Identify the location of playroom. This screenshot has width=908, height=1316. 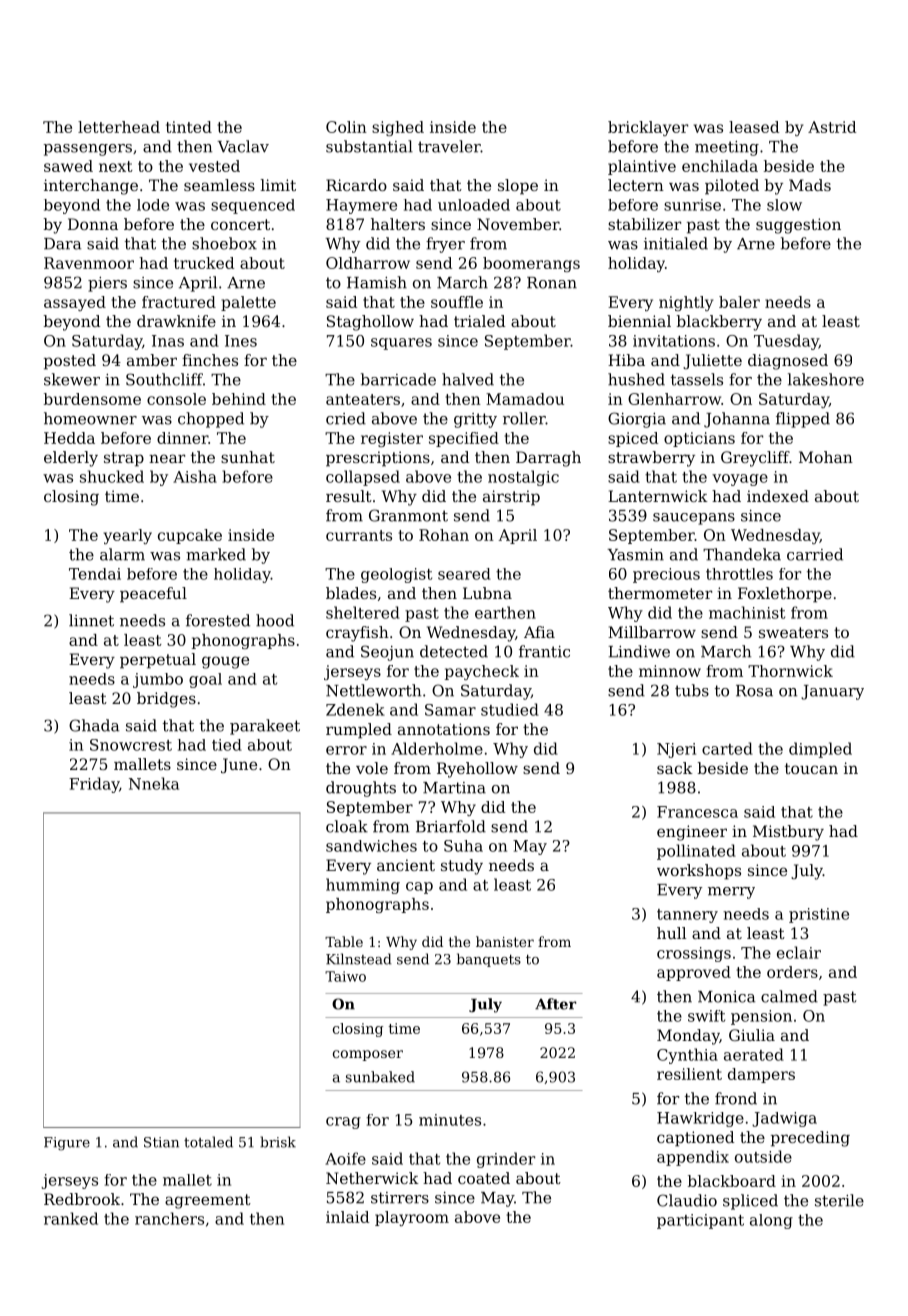
(412, 1218).
